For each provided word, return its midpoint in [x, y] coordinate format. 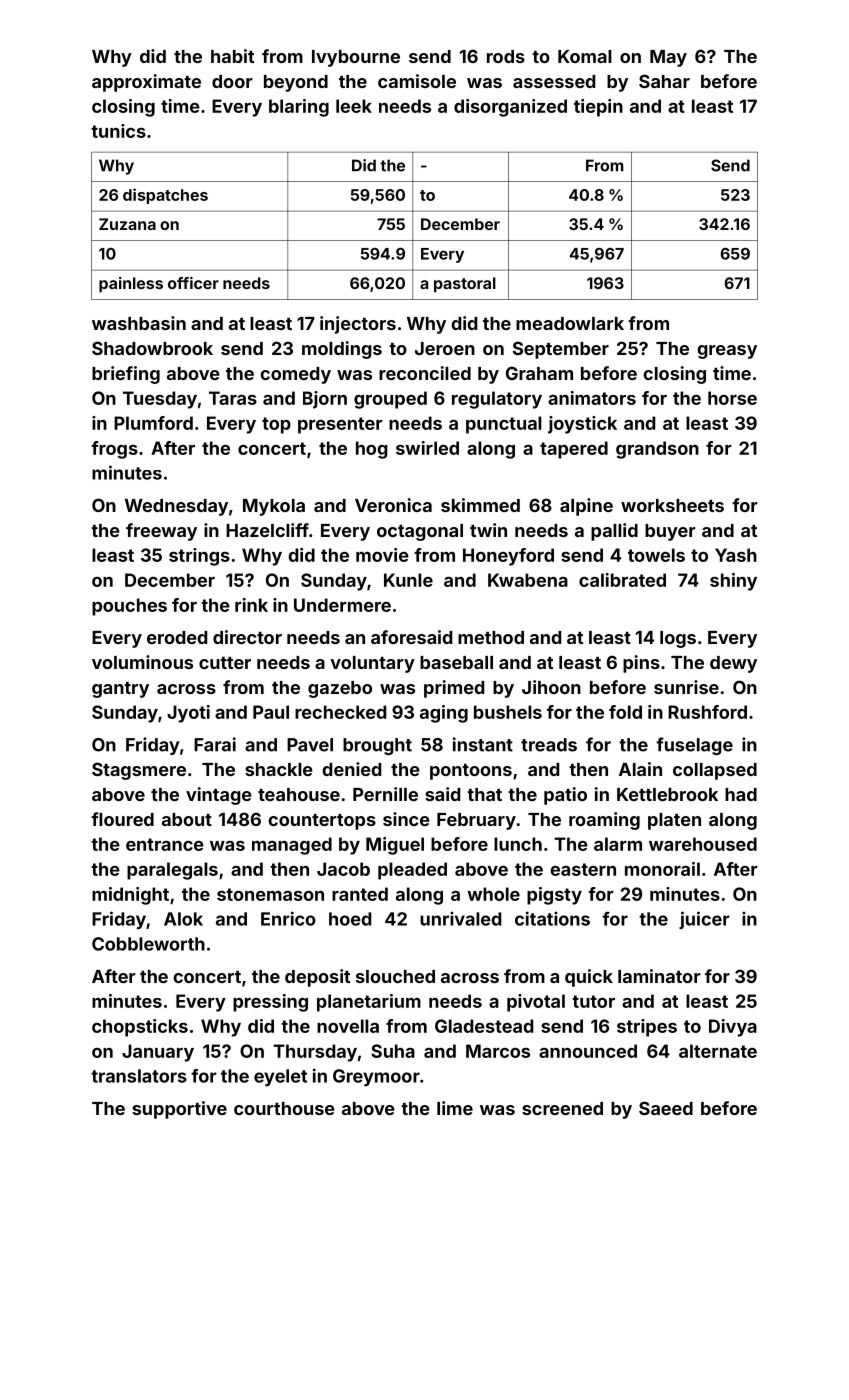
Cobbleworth [148, 944]
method [491, 637]
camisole [417, 81]
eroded [177, 637]
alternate [718, 1051]
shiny [733, 582]
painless [131, 285]
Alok [183, 919]
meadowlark [570, 323]
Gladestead [484, 1026]
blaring [299, 108]
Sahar [664, 81]
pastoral [465, 285]
